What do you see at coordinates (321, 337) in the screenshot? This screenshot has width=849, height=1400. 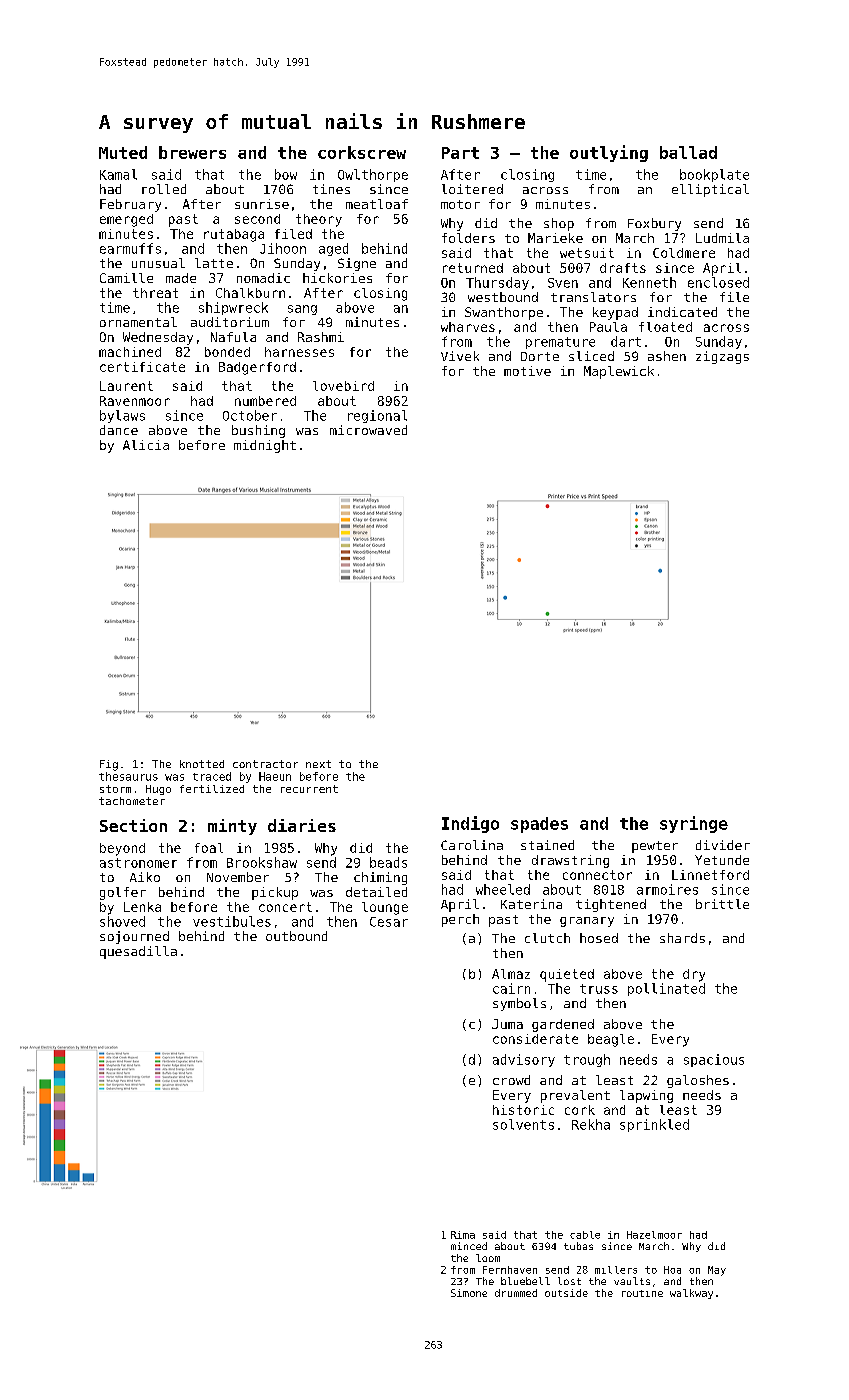 I see `Rashmi` at bounding box center [321, 337].
